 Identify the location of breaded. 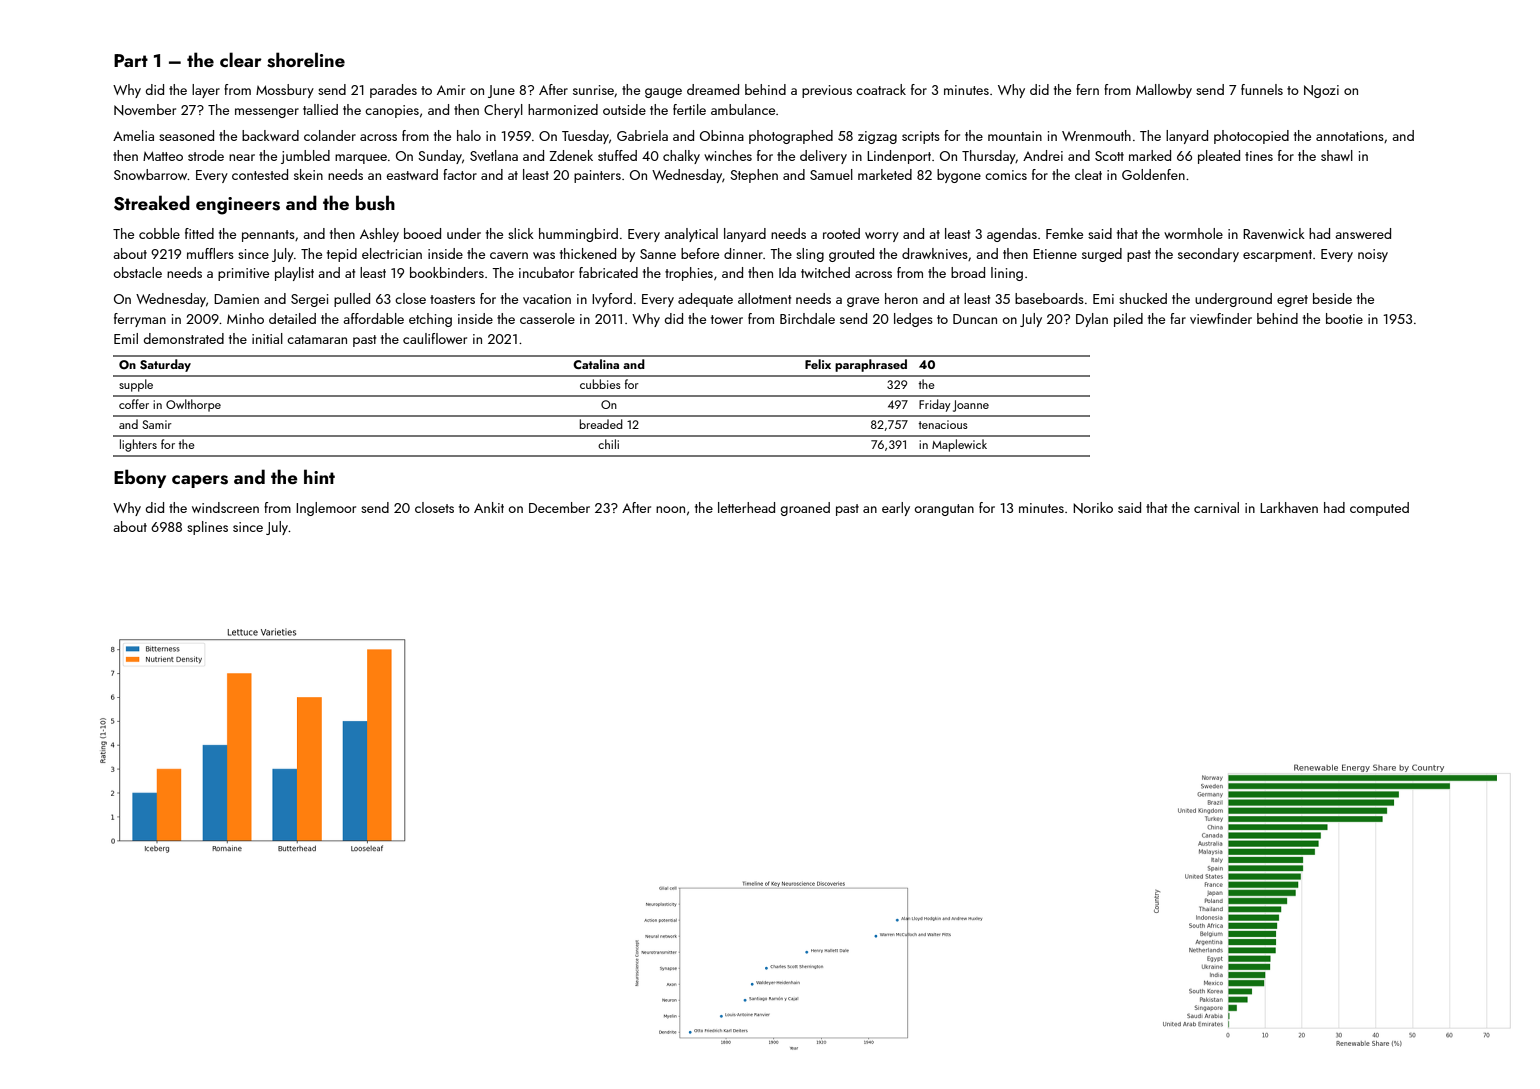
(601, 424).
